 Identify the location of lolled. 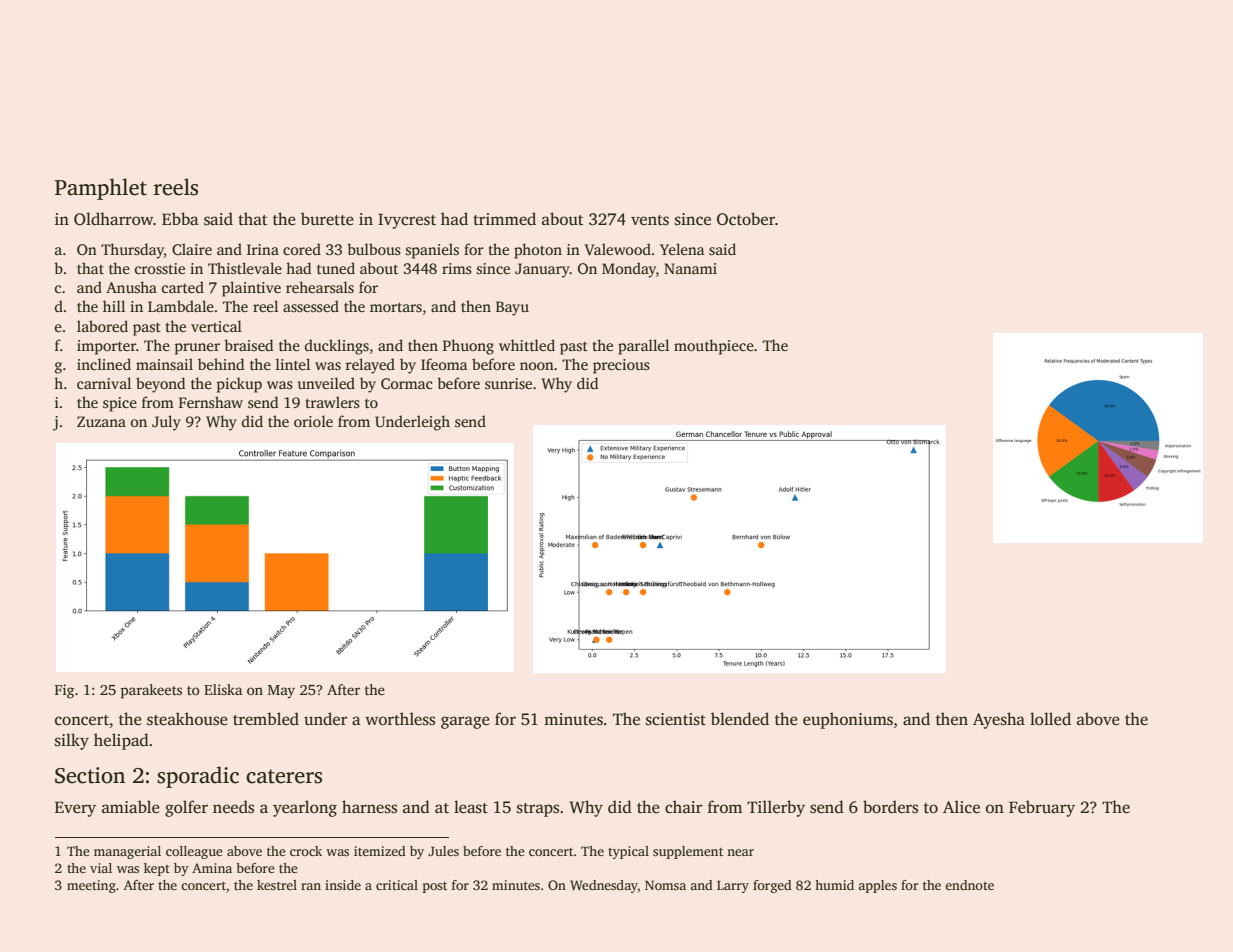
(1050, 719).
